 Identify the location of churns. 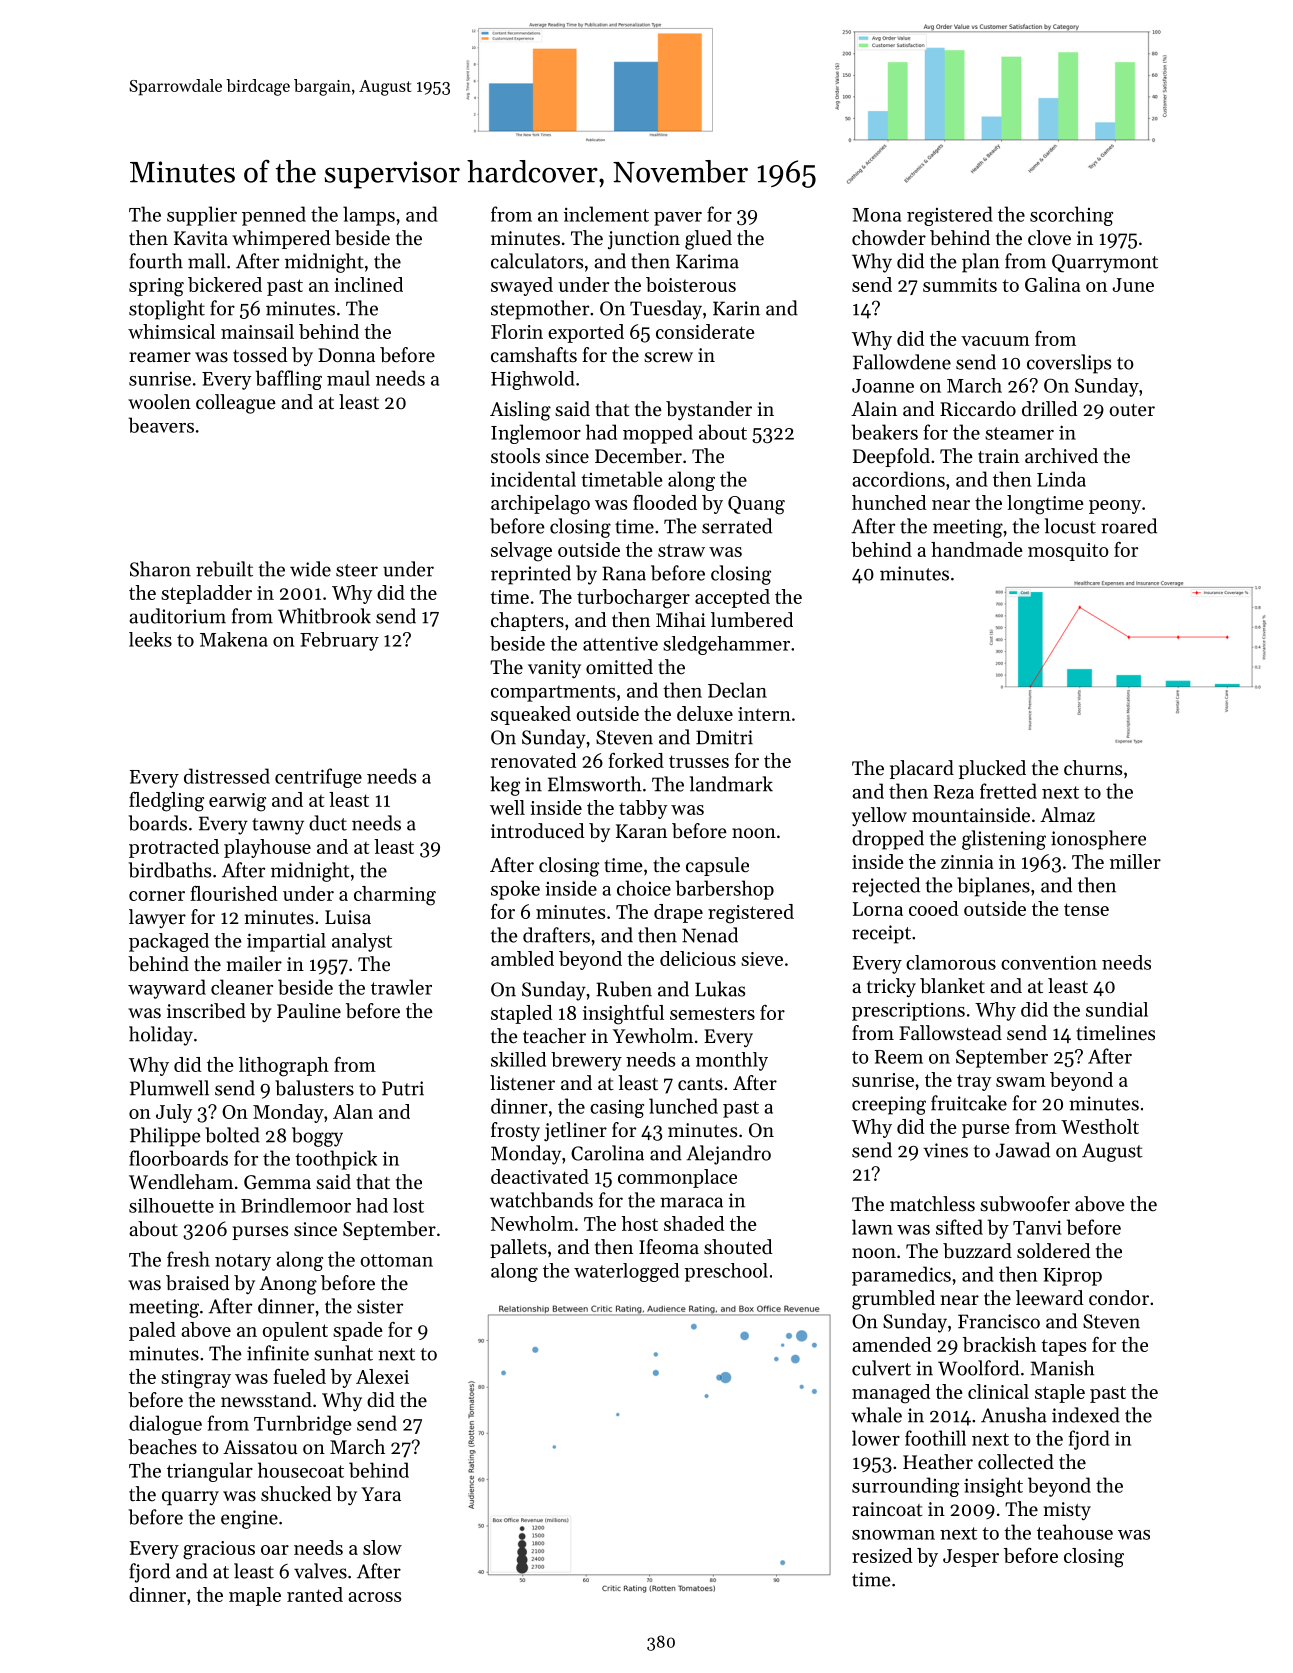
(1093, 768).
